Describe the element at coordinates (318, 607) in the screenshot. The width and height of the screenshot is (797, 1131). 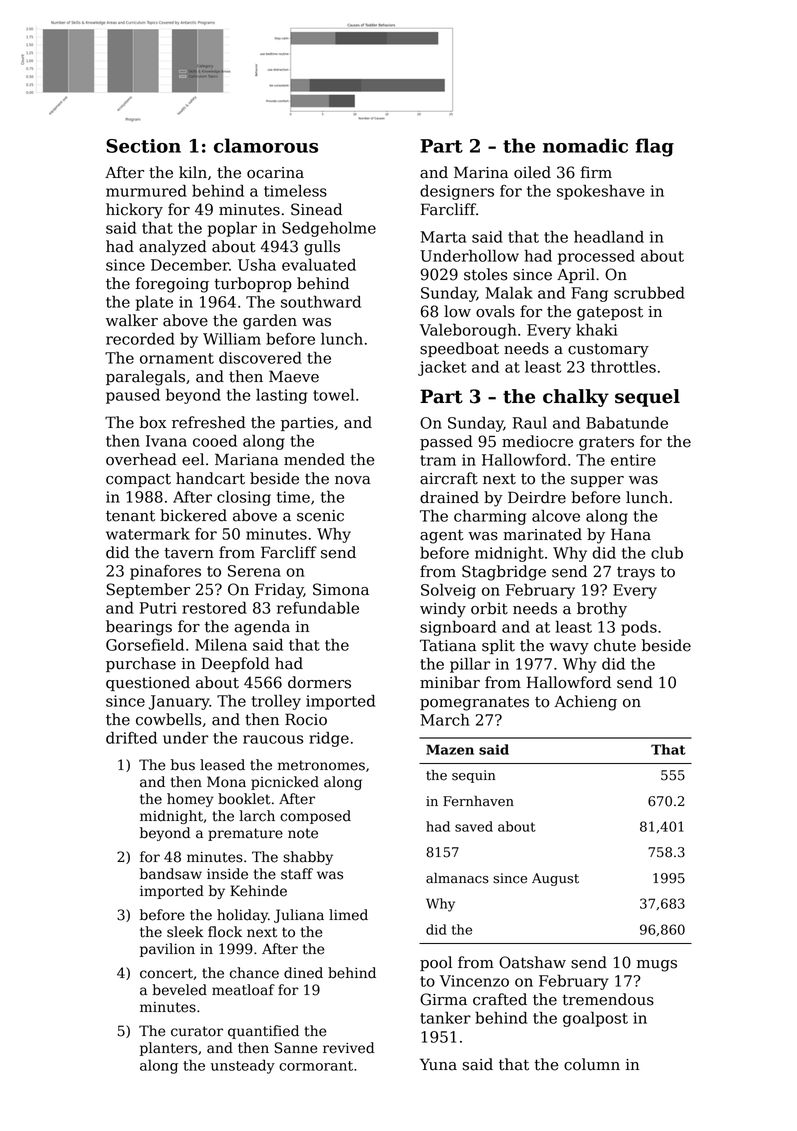
I see `refundable` at that location.
